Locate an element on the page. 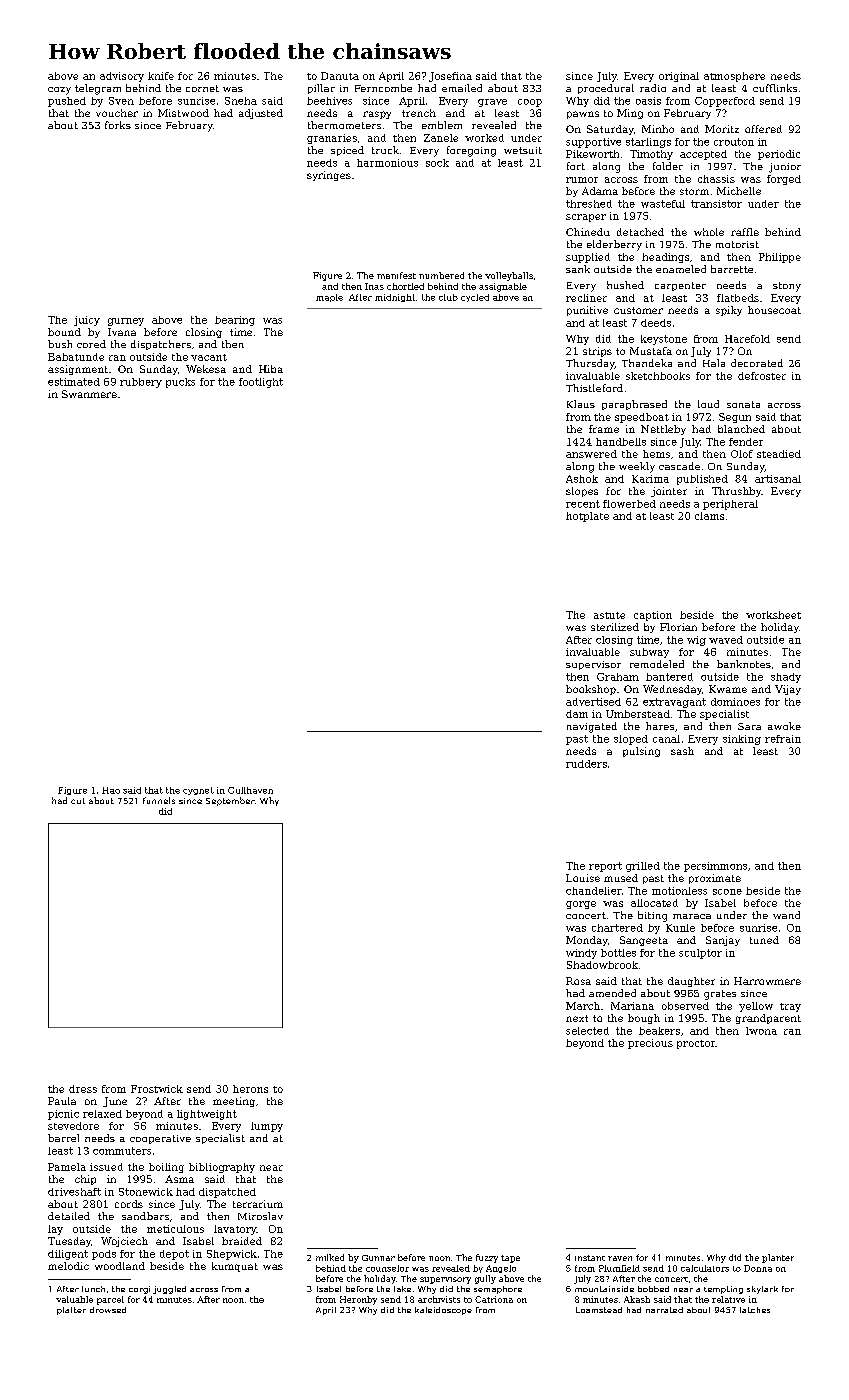 The height and width of the image is (1400, 849). spiced is located at coordinates (347, 151).
